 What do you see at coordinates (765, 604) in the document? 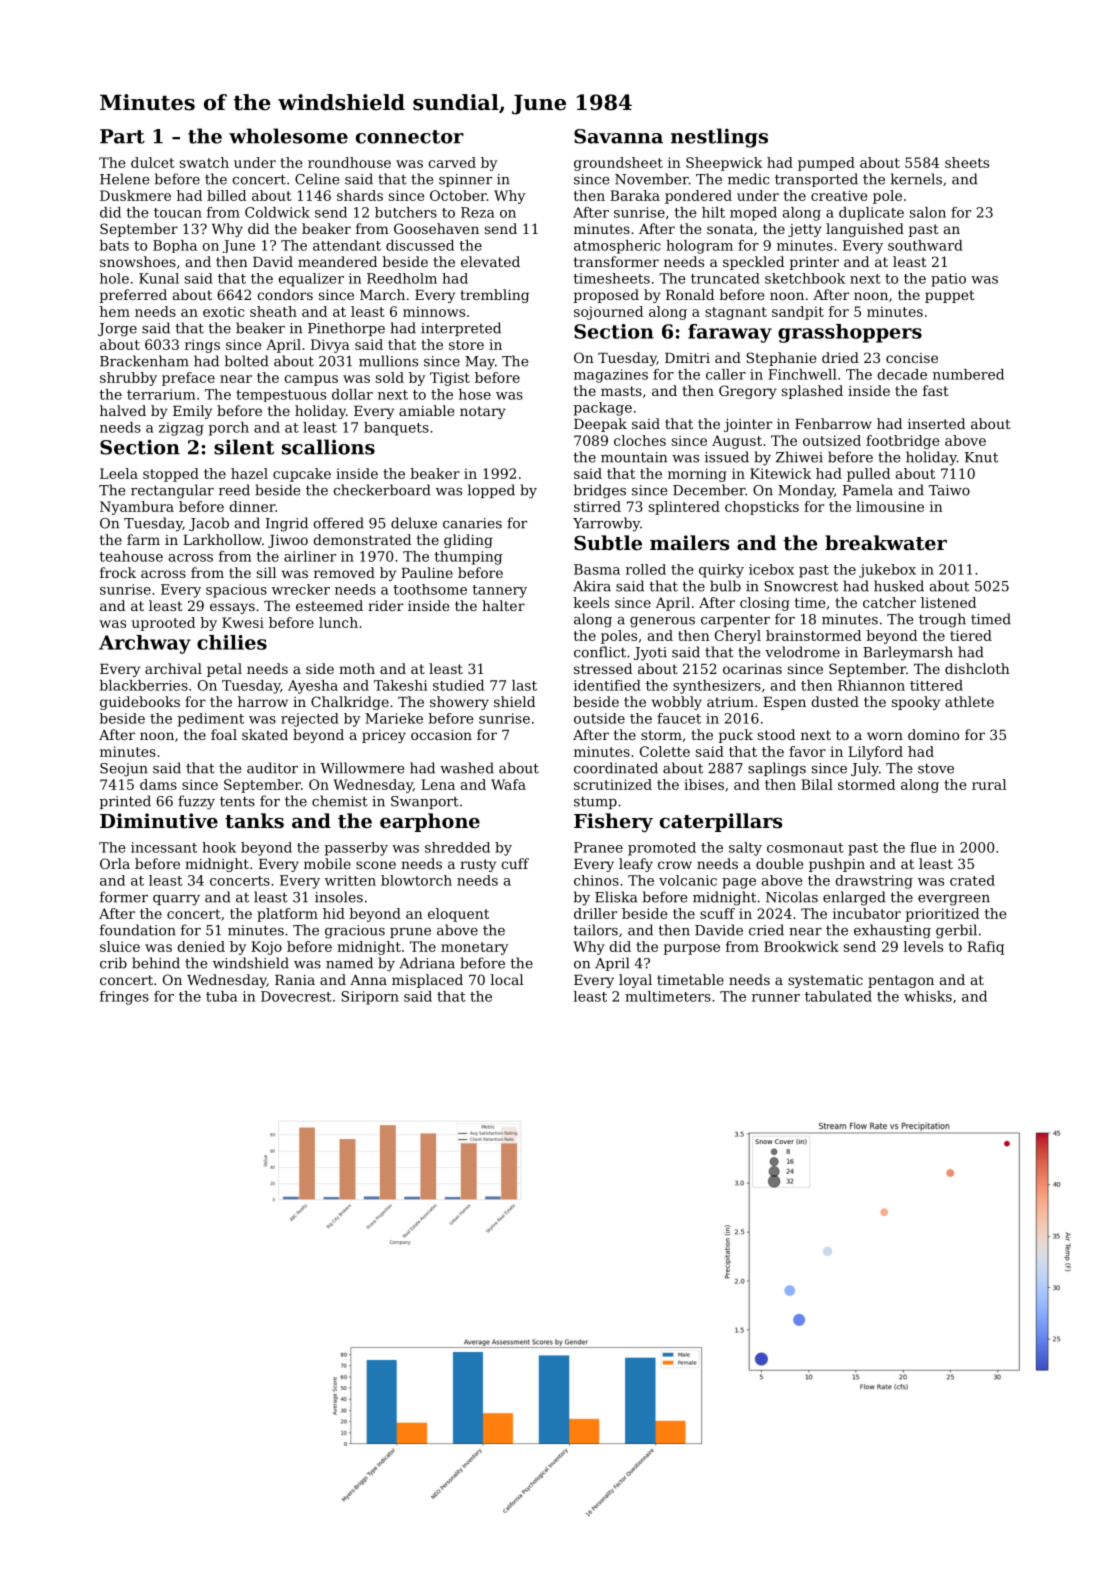
I see `closing` at bounding box center [765, 604].
